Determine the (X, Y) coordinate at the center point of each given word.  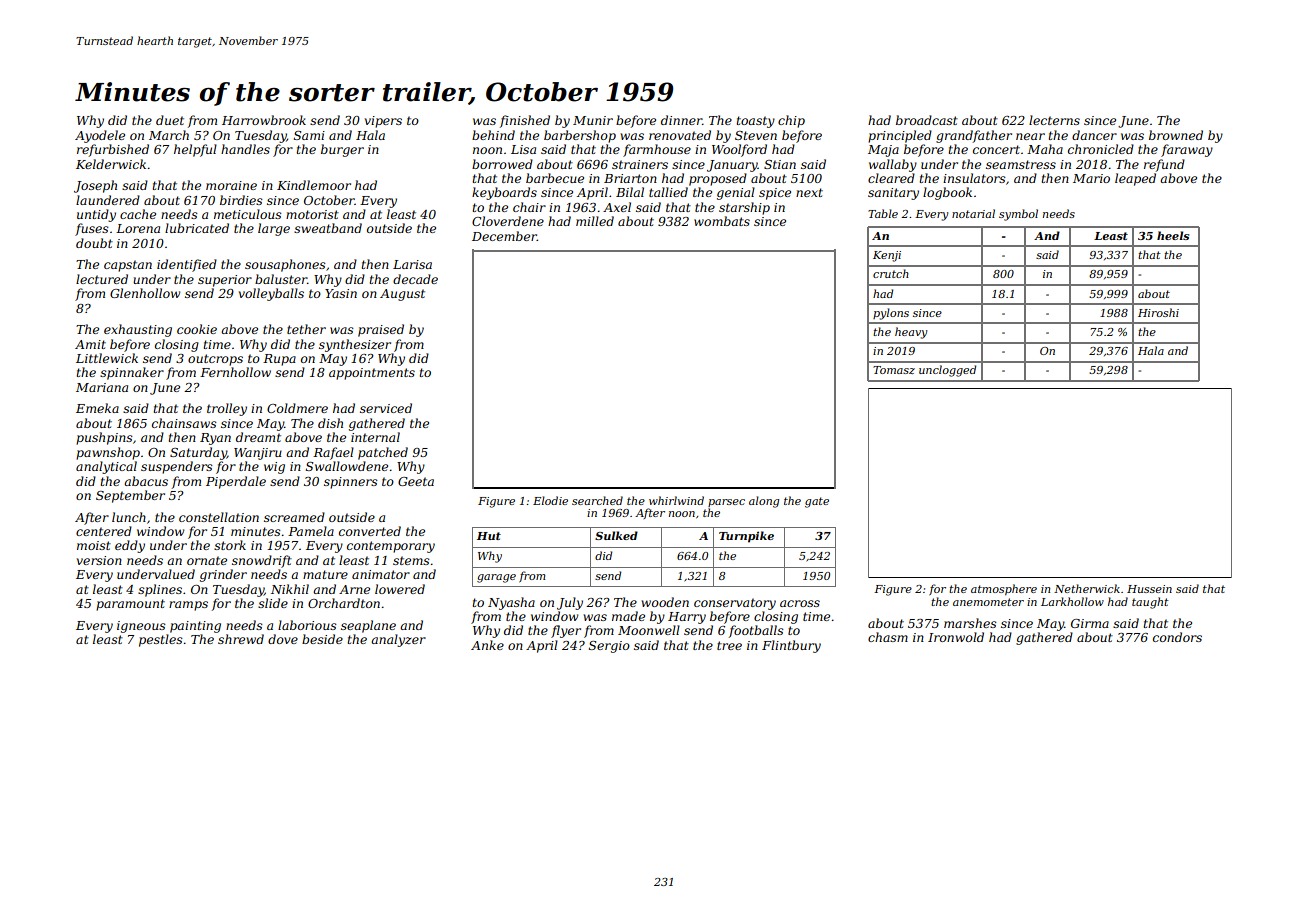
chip (791, 121)
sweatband (328, 228)
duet (170, 120)
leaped (1135, 179)
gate (817, 502)
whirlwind (676, 500)
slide (273, 603)
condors (1177, 637)
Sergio (609, 647)
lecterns (1054, 120)
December (504, 236)
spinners (351, 483)
